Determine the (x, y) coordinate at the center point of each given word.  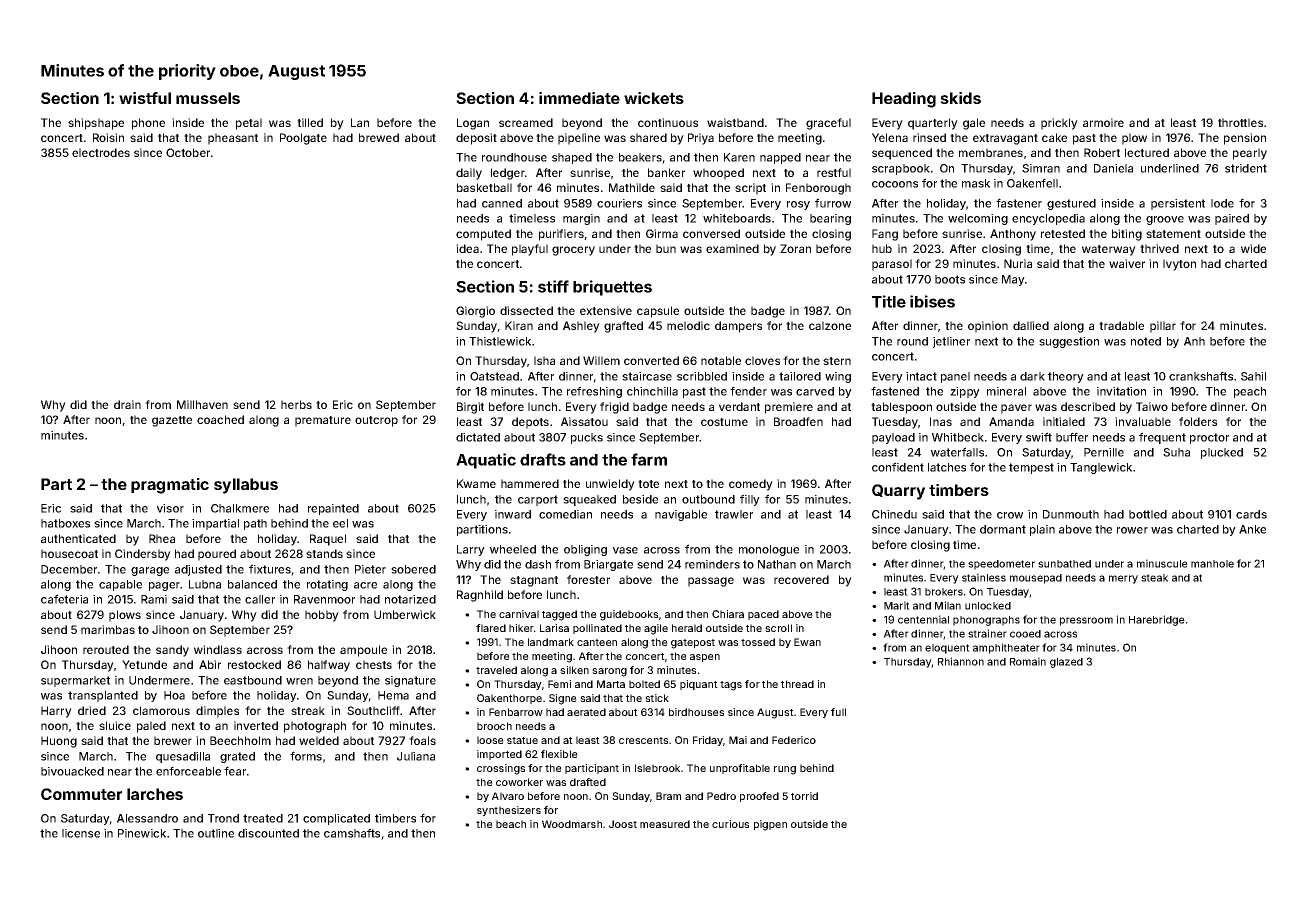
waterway (1109, 250)
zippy (965, 392)
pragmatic (170, 486)
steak (1154, 578)
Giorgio (475, 312)
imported (499, 755)
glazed (1066, 663)
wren (299, 681)
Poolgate (303, 139)
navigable (681, 515)
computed (483, 235)
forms (306, 756)
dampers (738, 327)
